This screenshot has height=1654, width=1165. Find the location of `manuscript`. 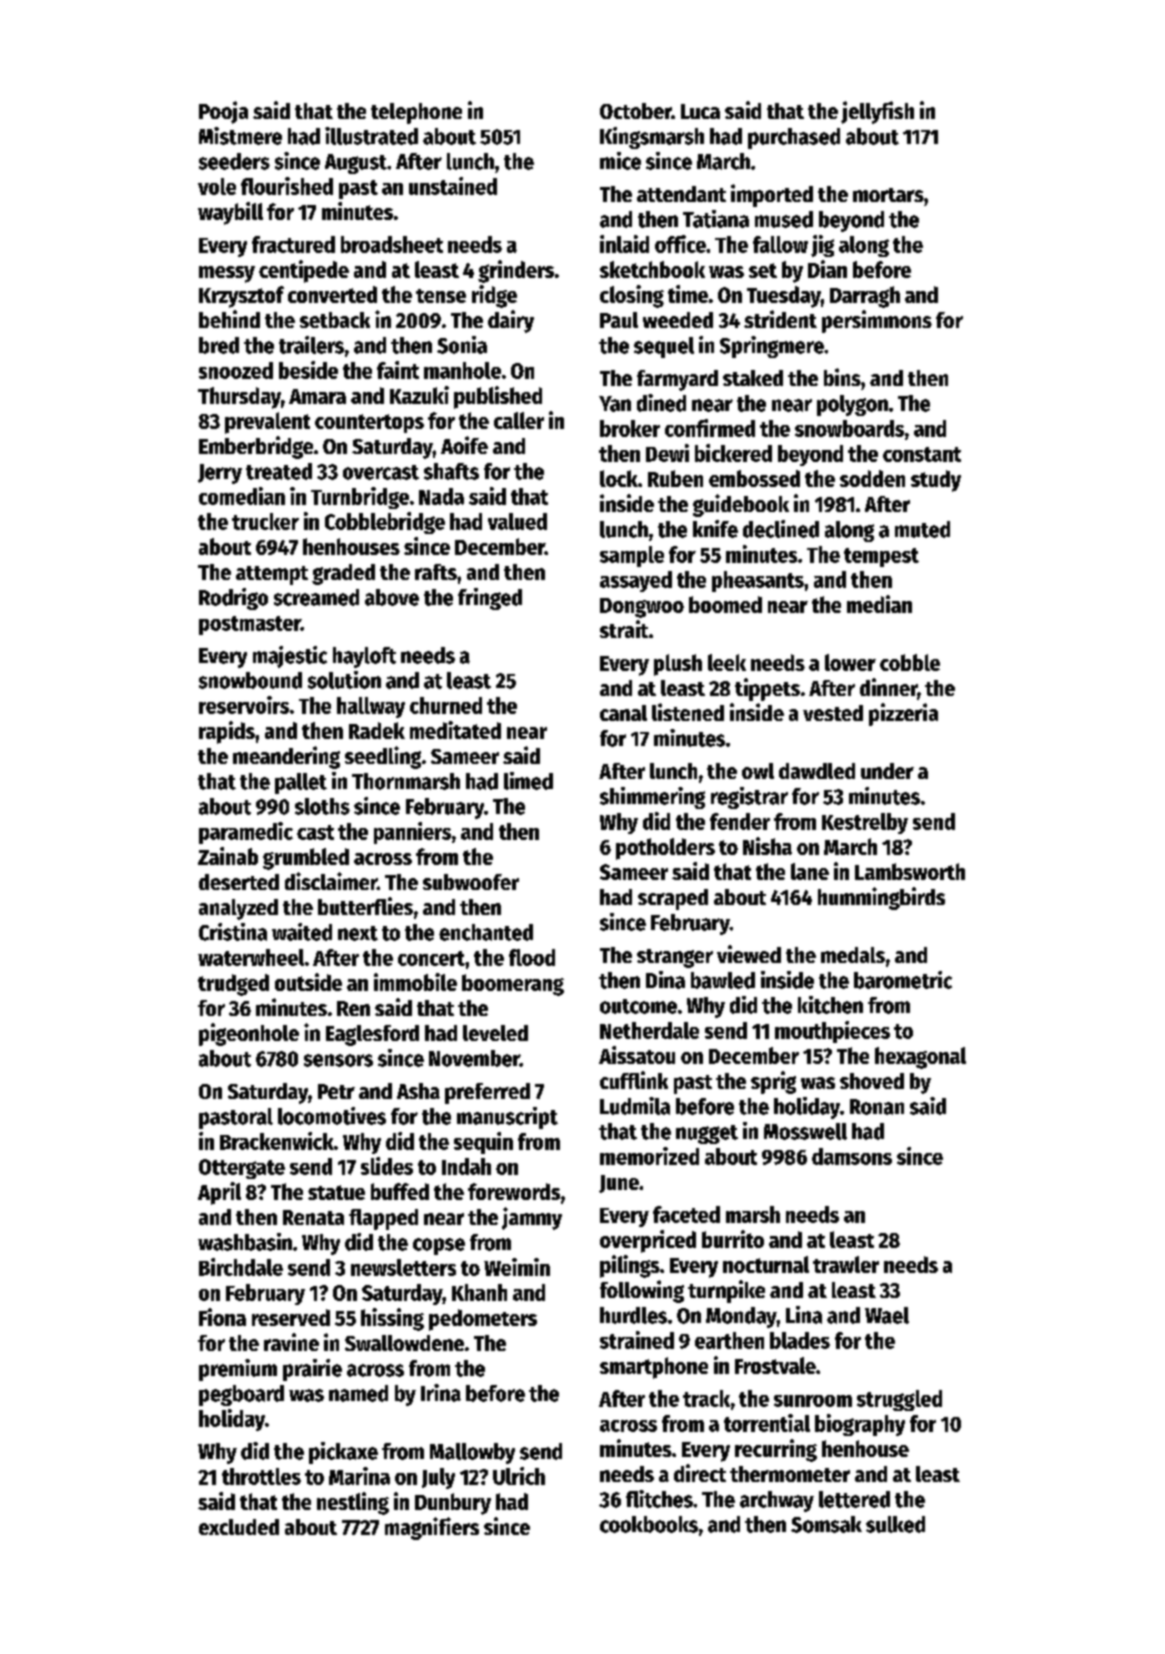

manuscript is located at coordinates (507, 1118).
